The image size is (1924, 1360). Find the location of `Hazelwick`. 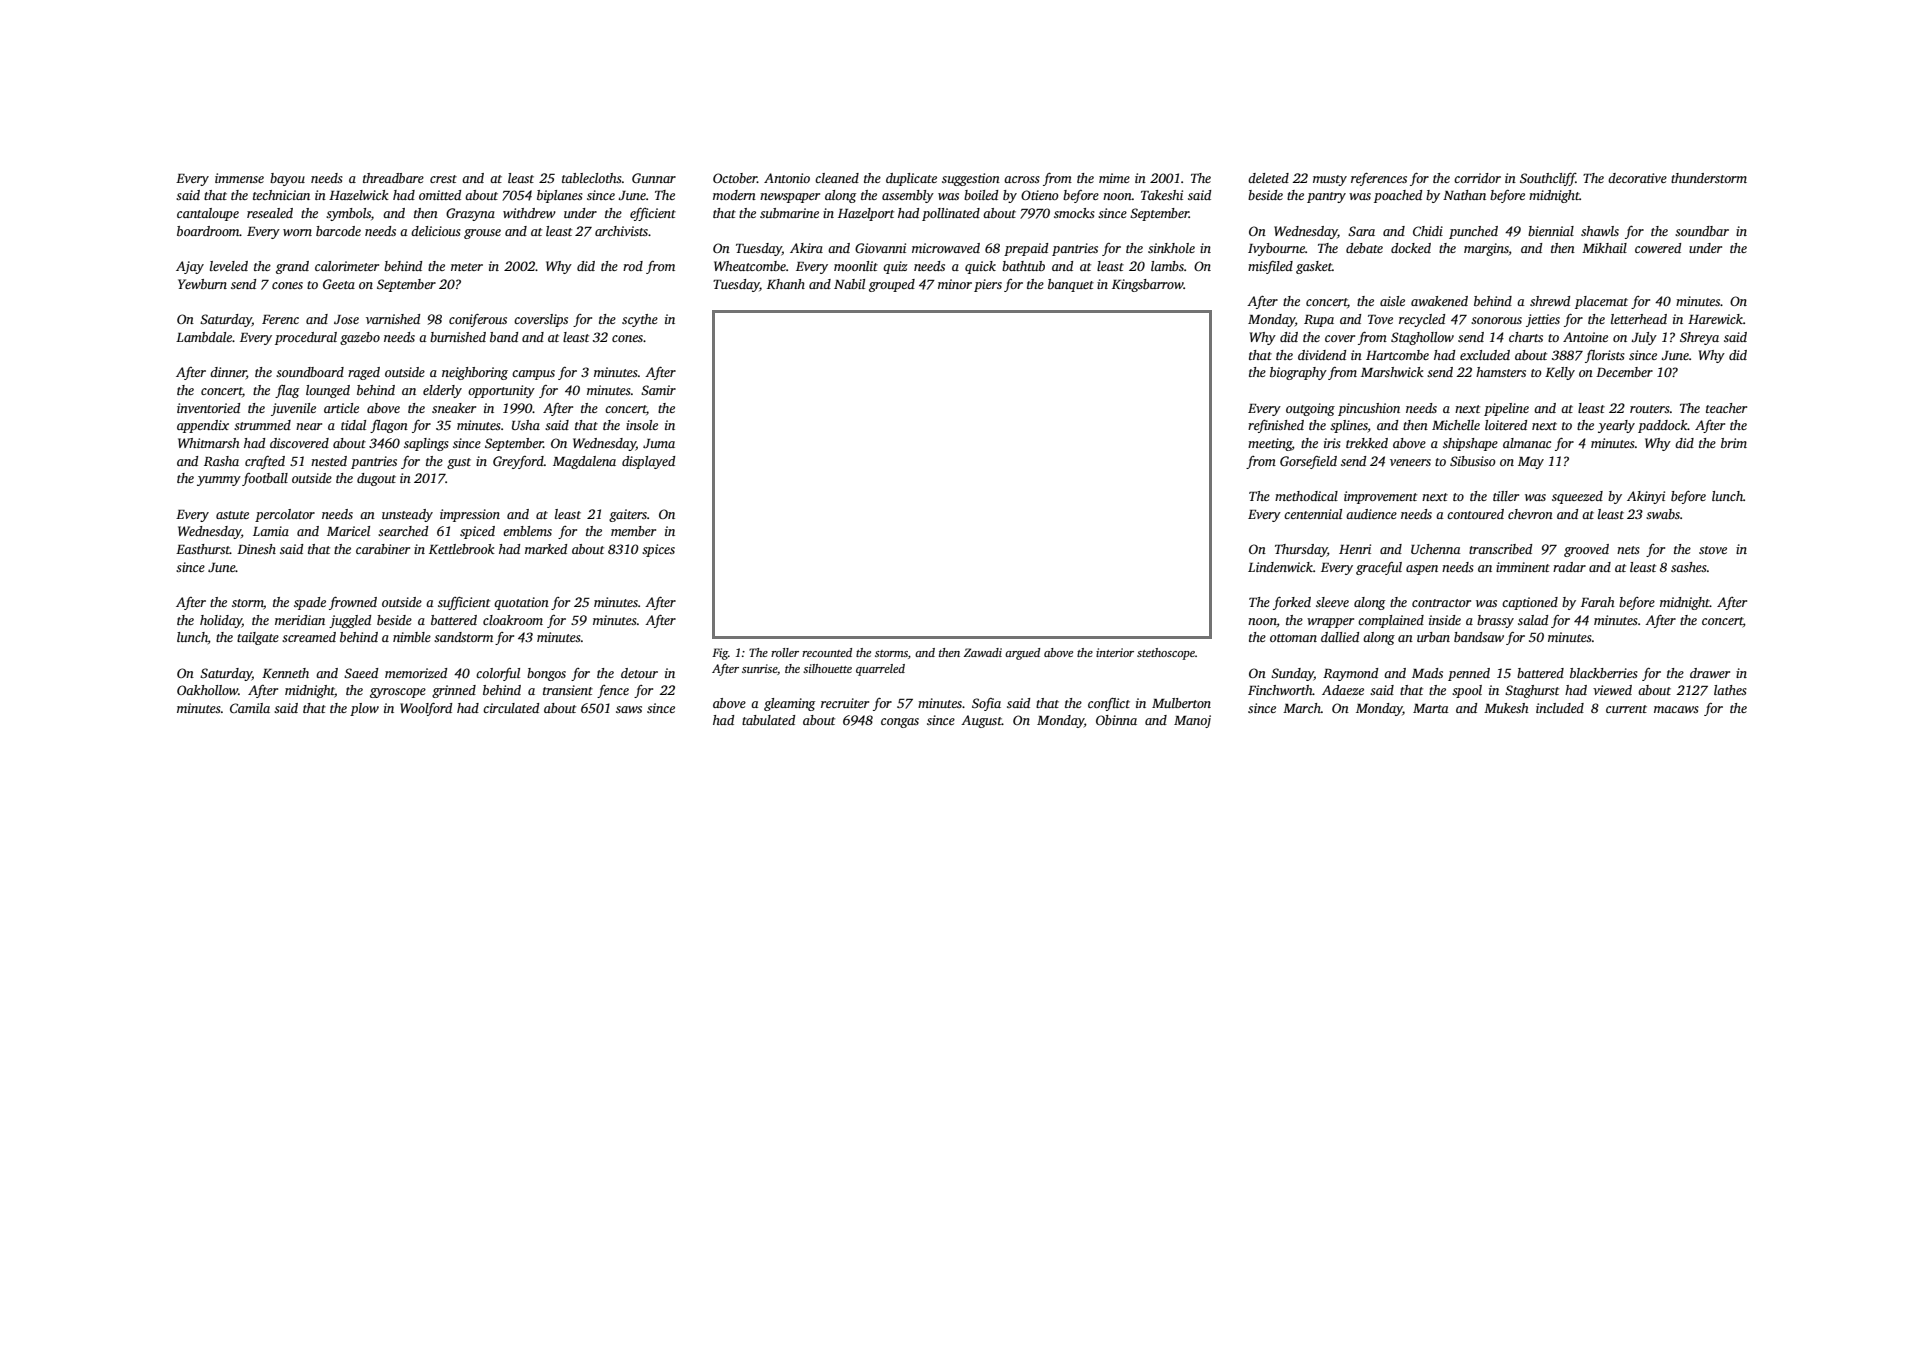

Hazelwick is located at coordinates (359, 195).
